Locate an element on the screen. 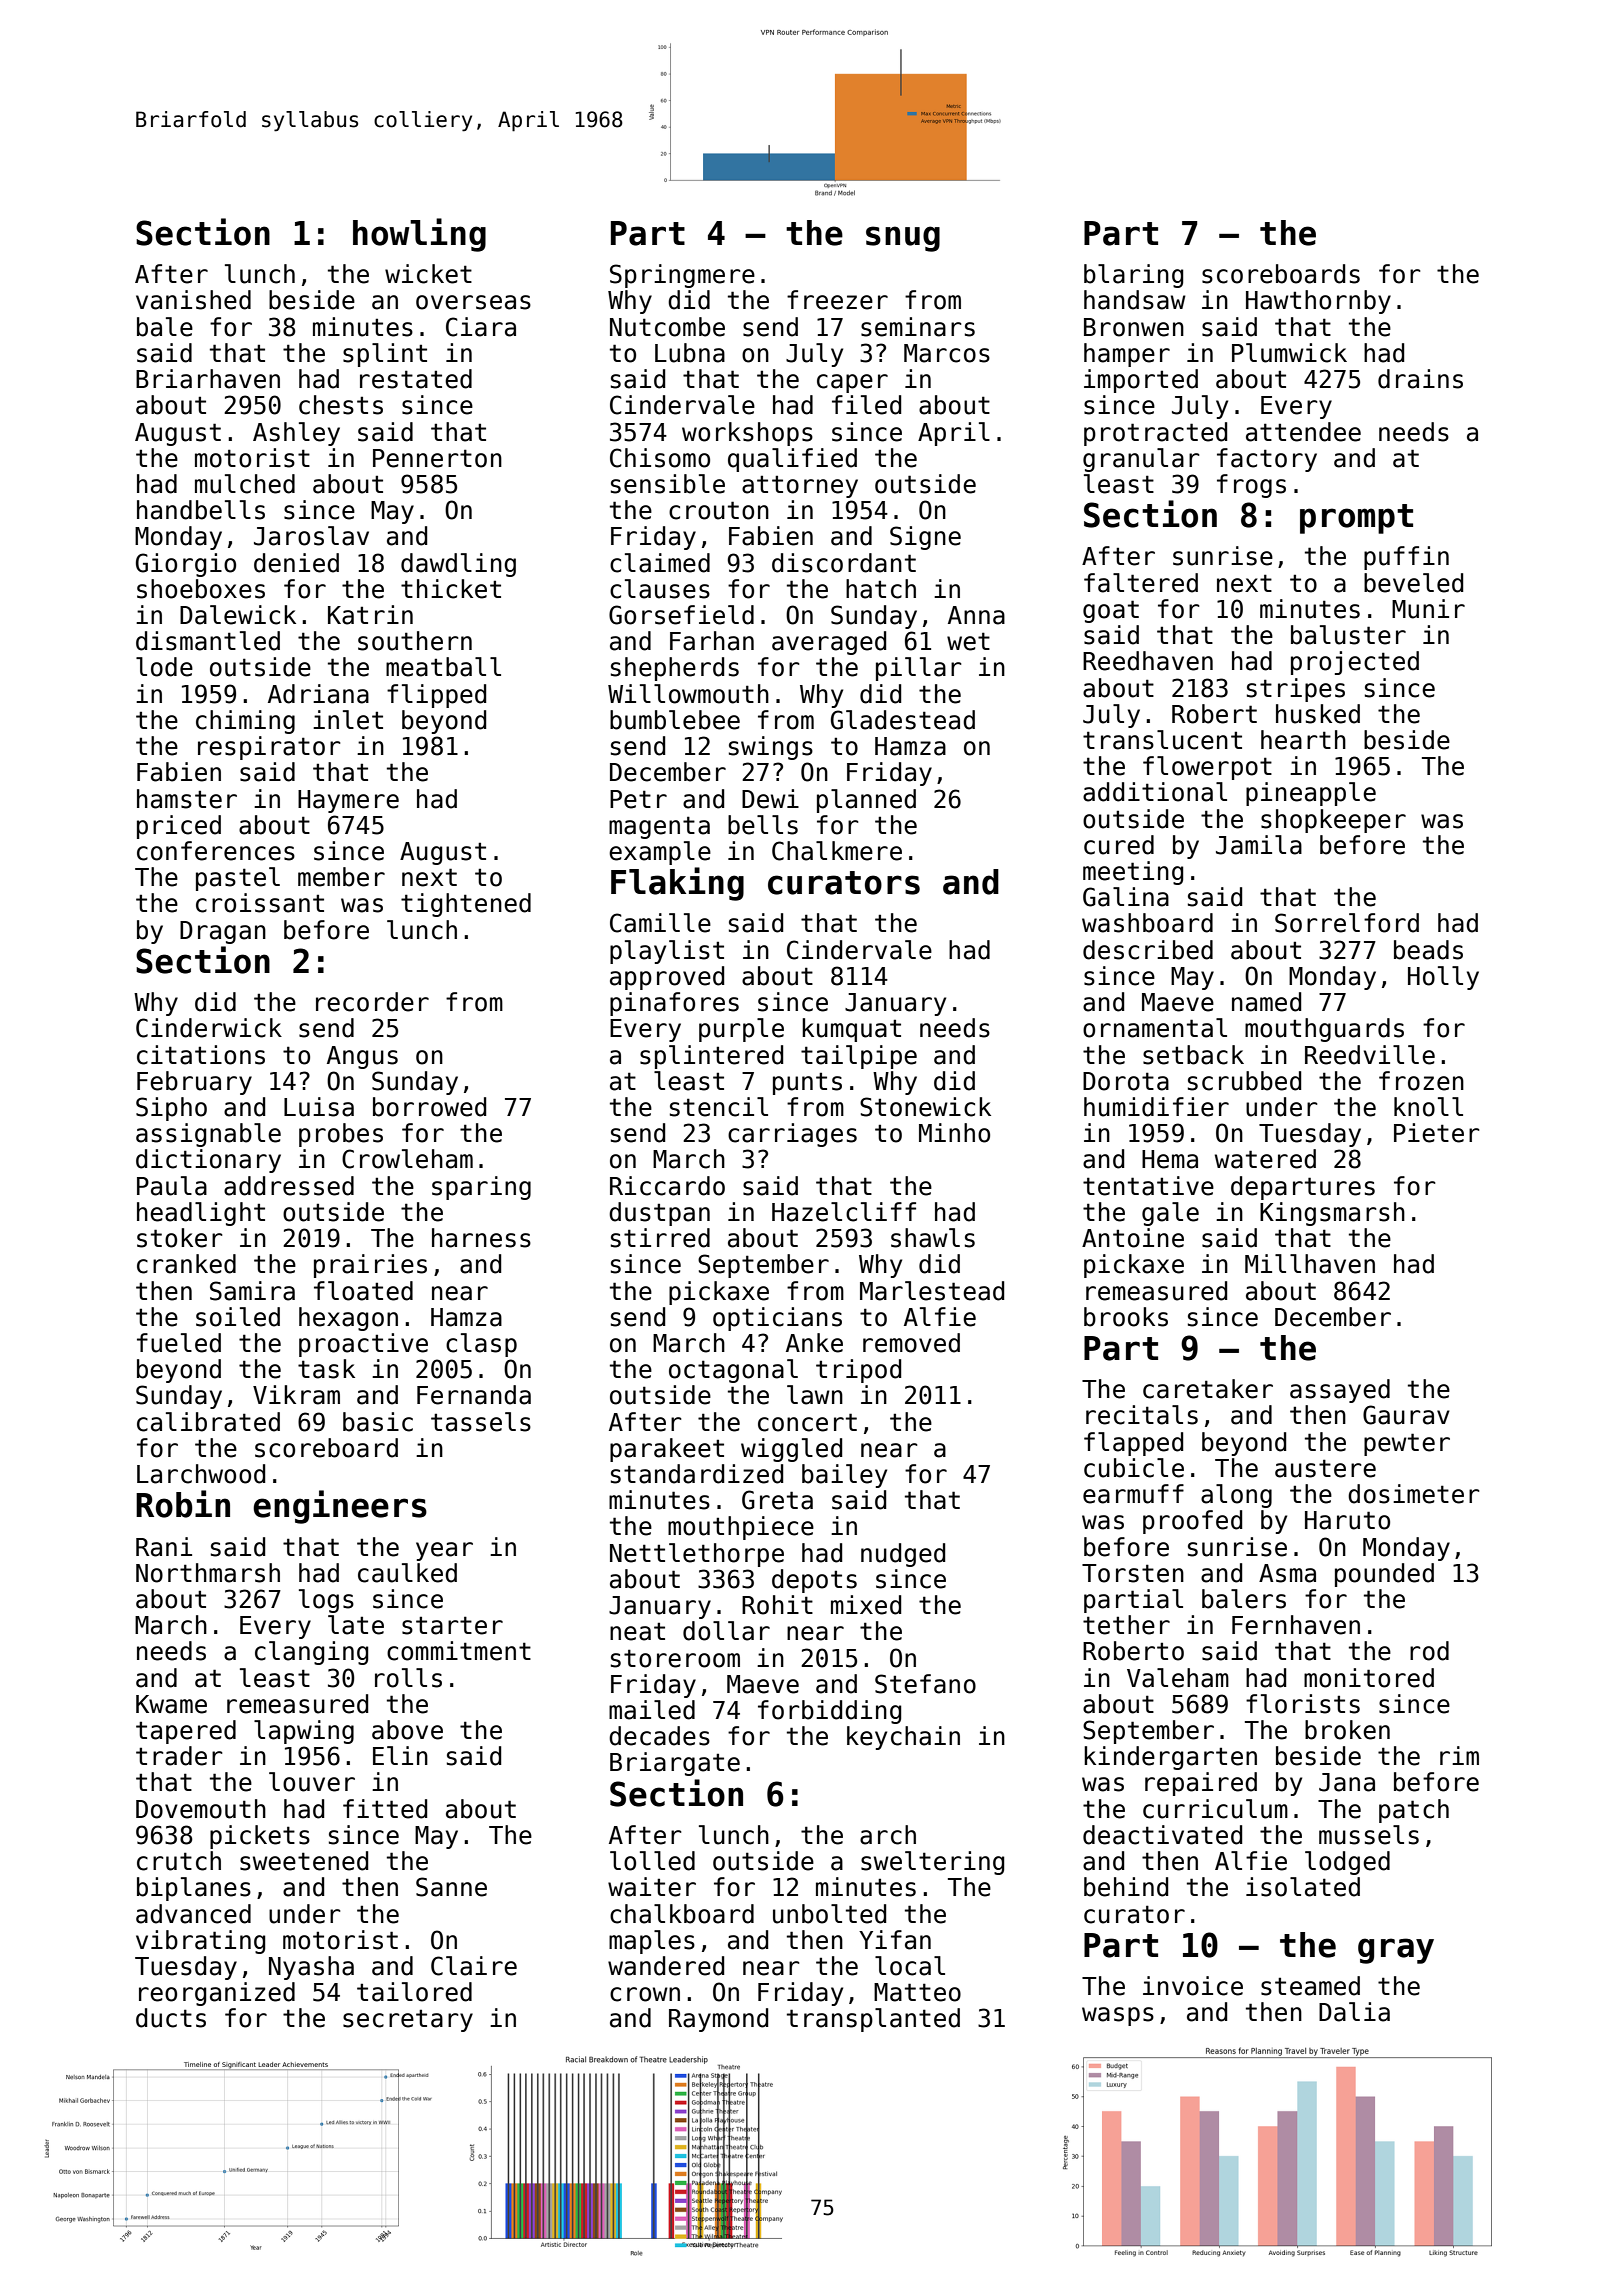 The width and height of the screenshot is (1620, 2292). howling is located at coordinates (419, 235).
